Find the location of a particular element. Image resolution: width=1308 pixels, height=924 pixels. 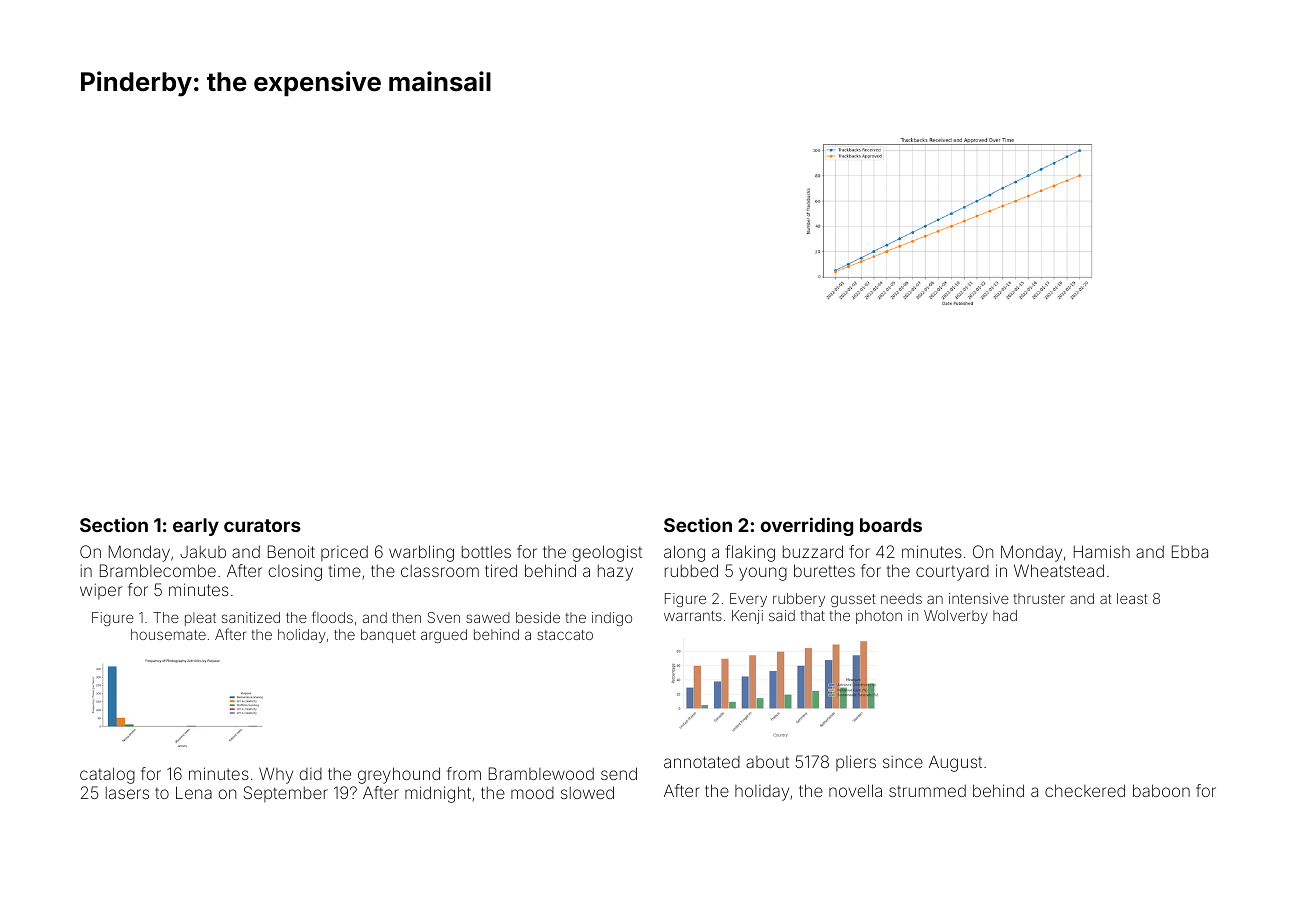

Ebba is located at coordinates (1190, 551).
